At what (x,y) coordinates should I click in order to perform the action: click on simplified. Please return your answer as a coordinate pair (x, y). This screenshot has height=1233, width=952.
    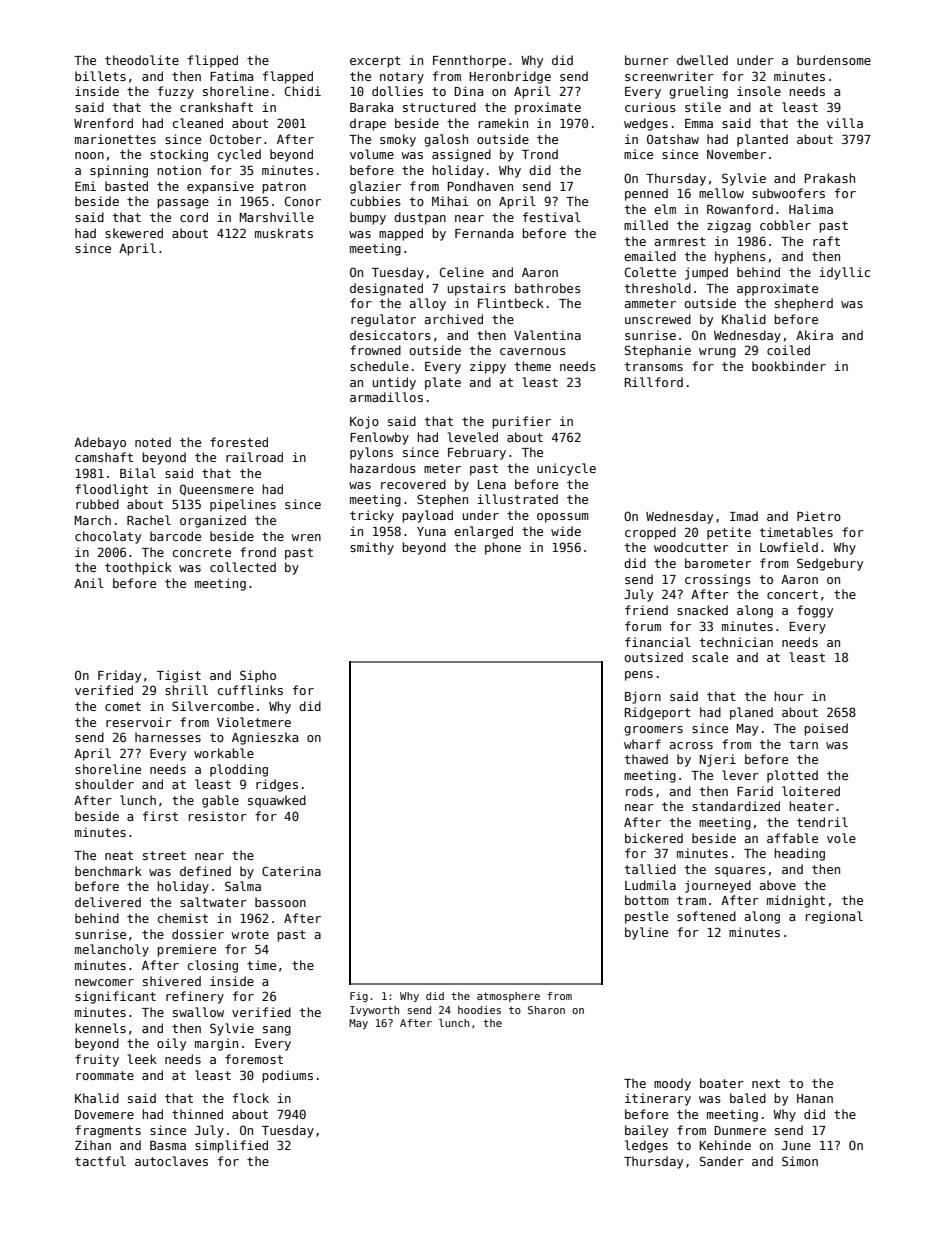
    Looking at the image, I should click on (231, 1146).
